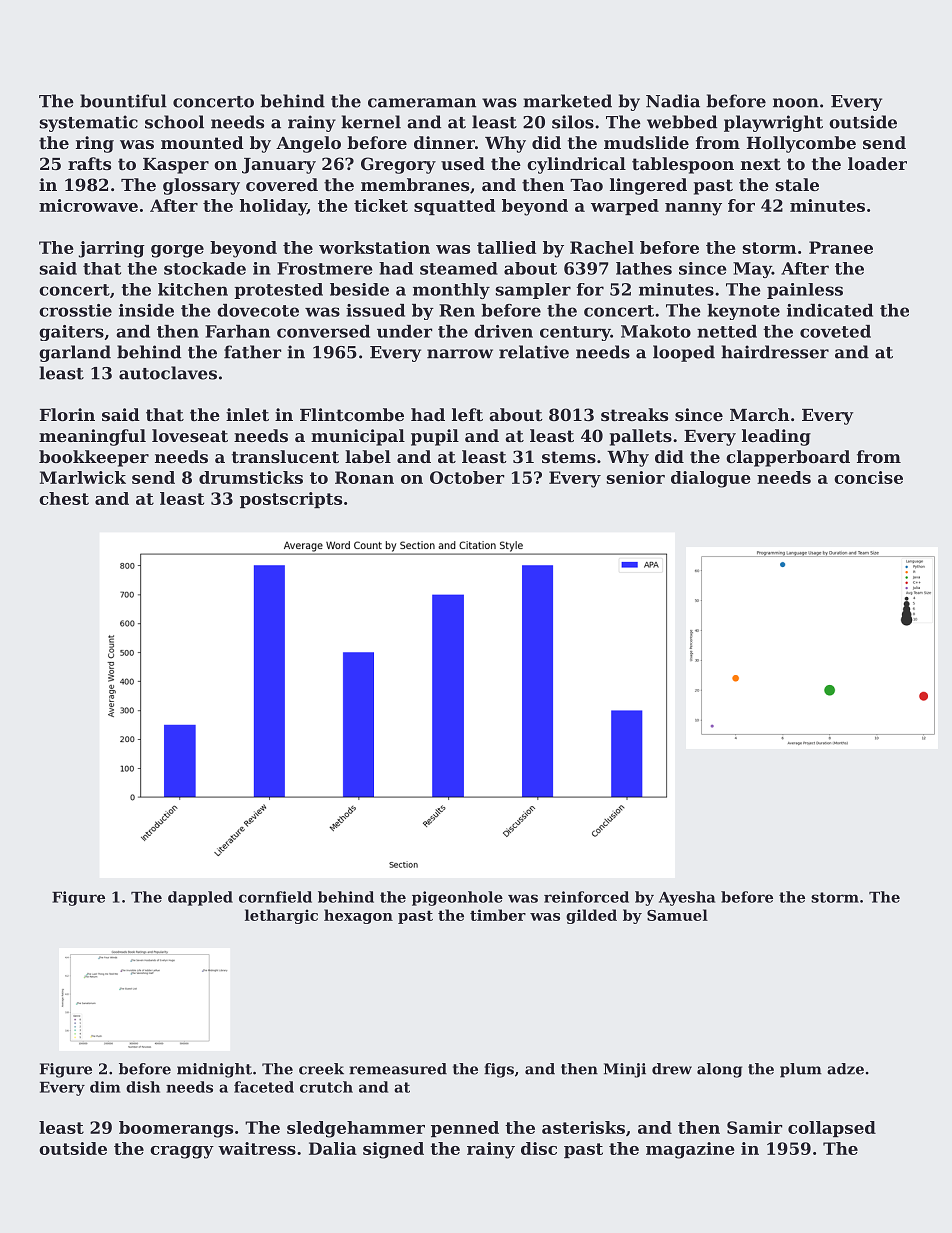 The width and height of the screenshot is (952, 1233). I want to click on marketed, so click(567, 101).
